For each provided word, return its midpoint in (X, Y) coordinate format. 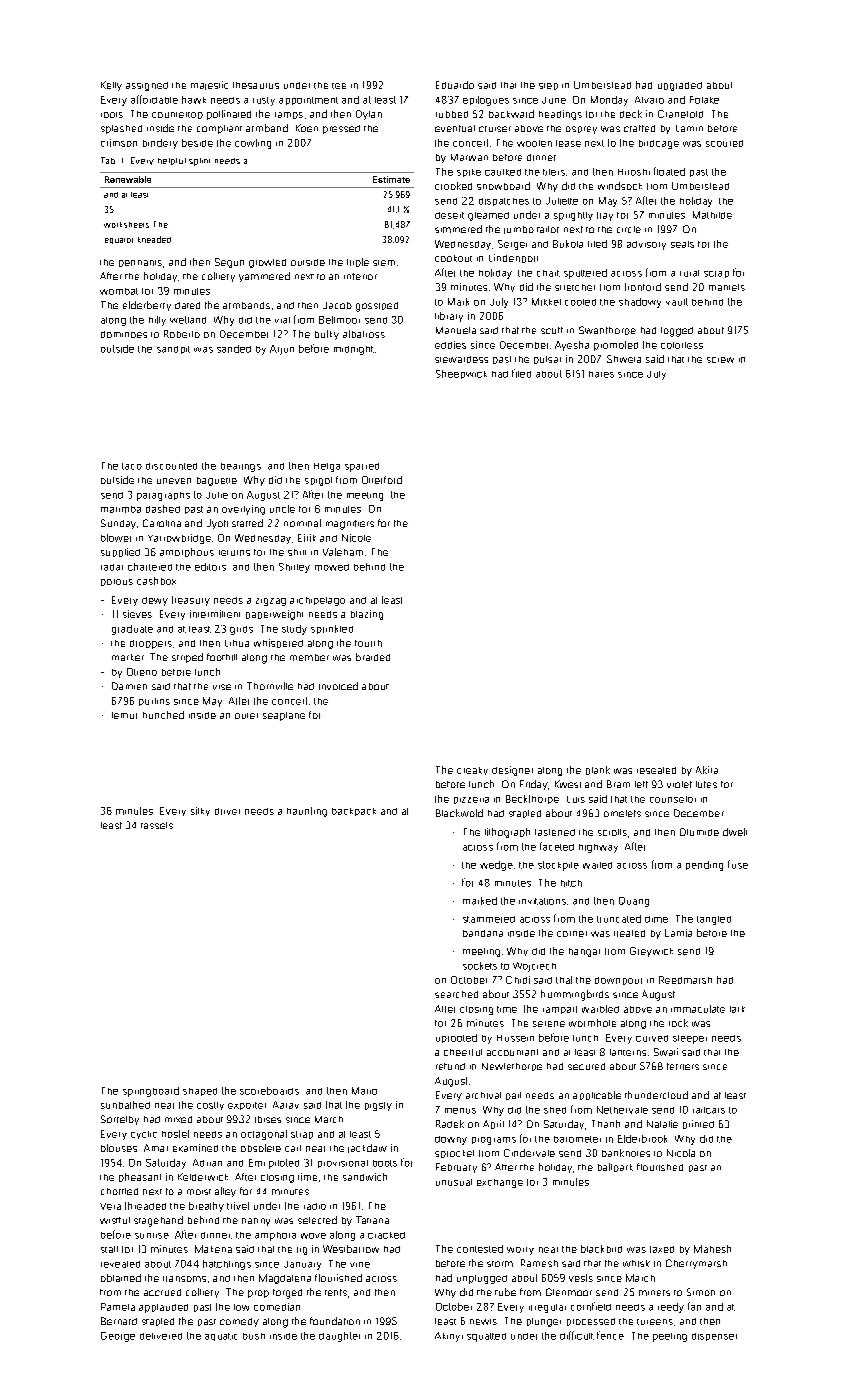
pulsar (547, 360)
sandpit (173, 350)
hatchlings (227, 1265)
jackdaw (367, 1148)
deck (631, 114)
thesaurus (256, 85)
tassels (157, 825)
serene (549, 1024)
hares (601, 374)
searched (456, 994)
